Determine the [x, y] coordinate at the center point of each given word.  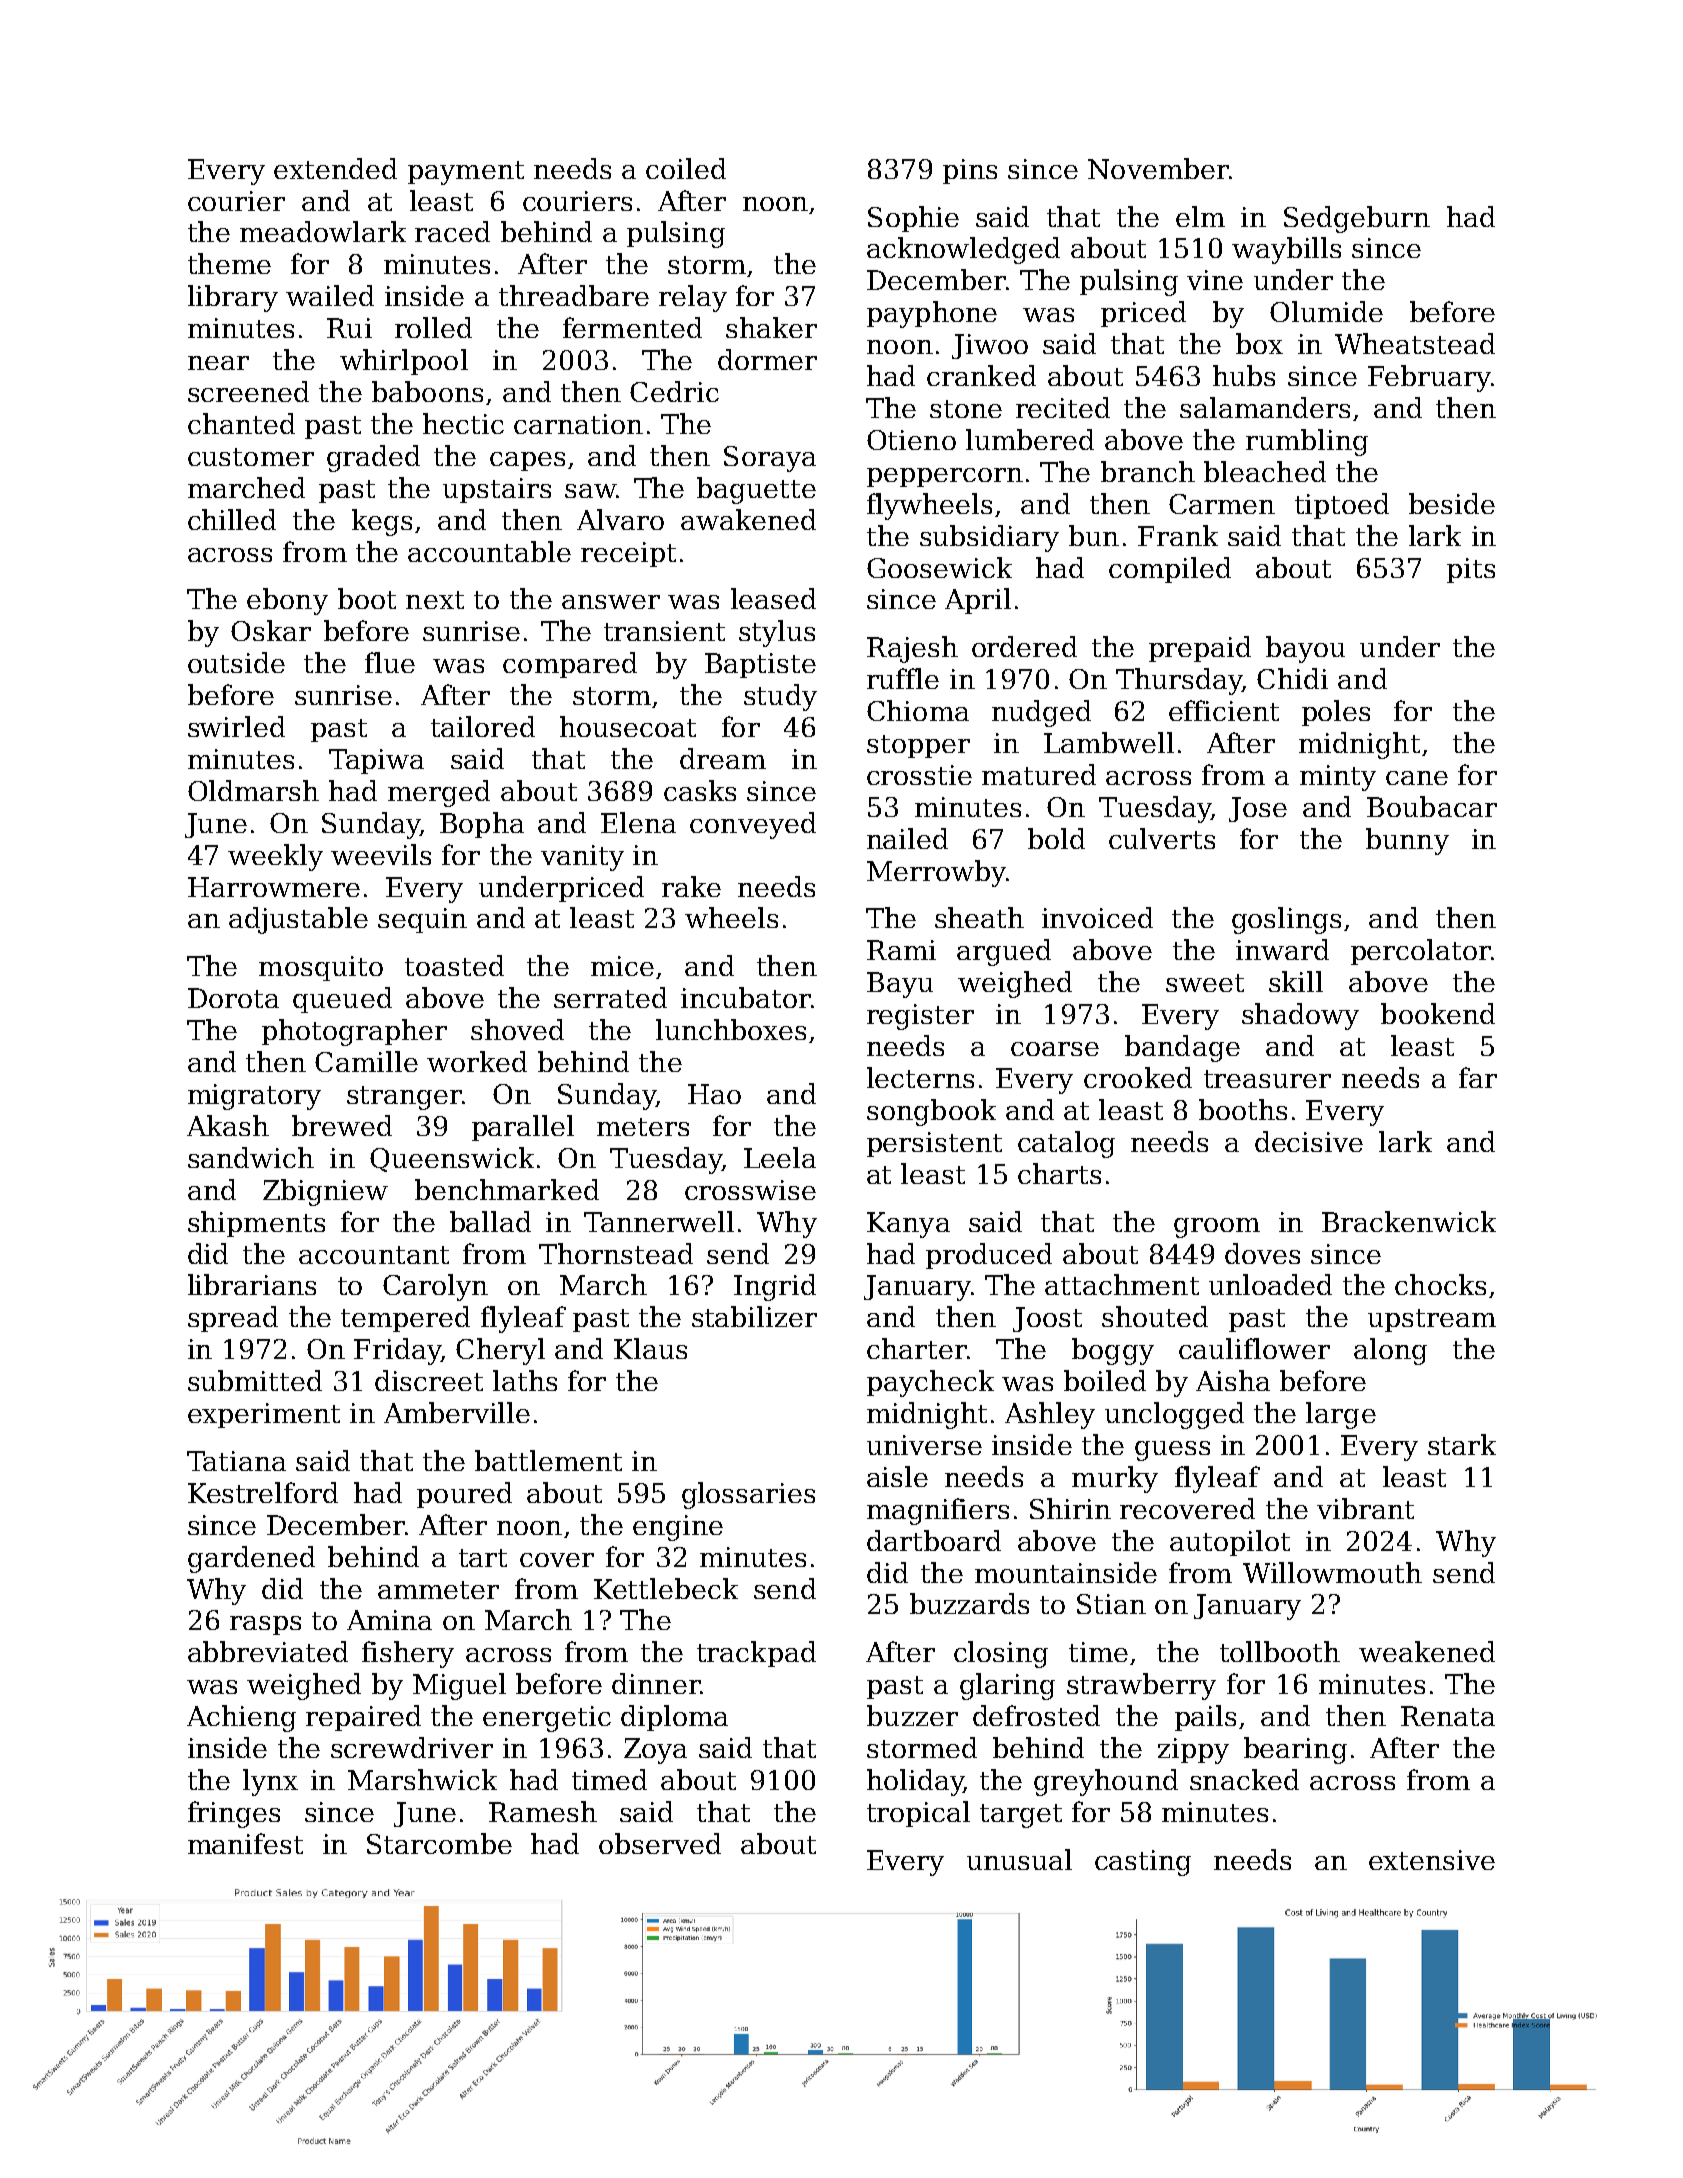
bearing [1295, 1750]
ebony [287, 601]
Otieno [911, 440]
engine [678, 1528]
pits [1471, 570]
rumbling [1307, 442]
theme [229, 263]
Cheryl [500, 1351]
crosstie [919, 775]
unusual [1019, 1859]
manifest [245, 1843]
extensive [1432, 1860]
